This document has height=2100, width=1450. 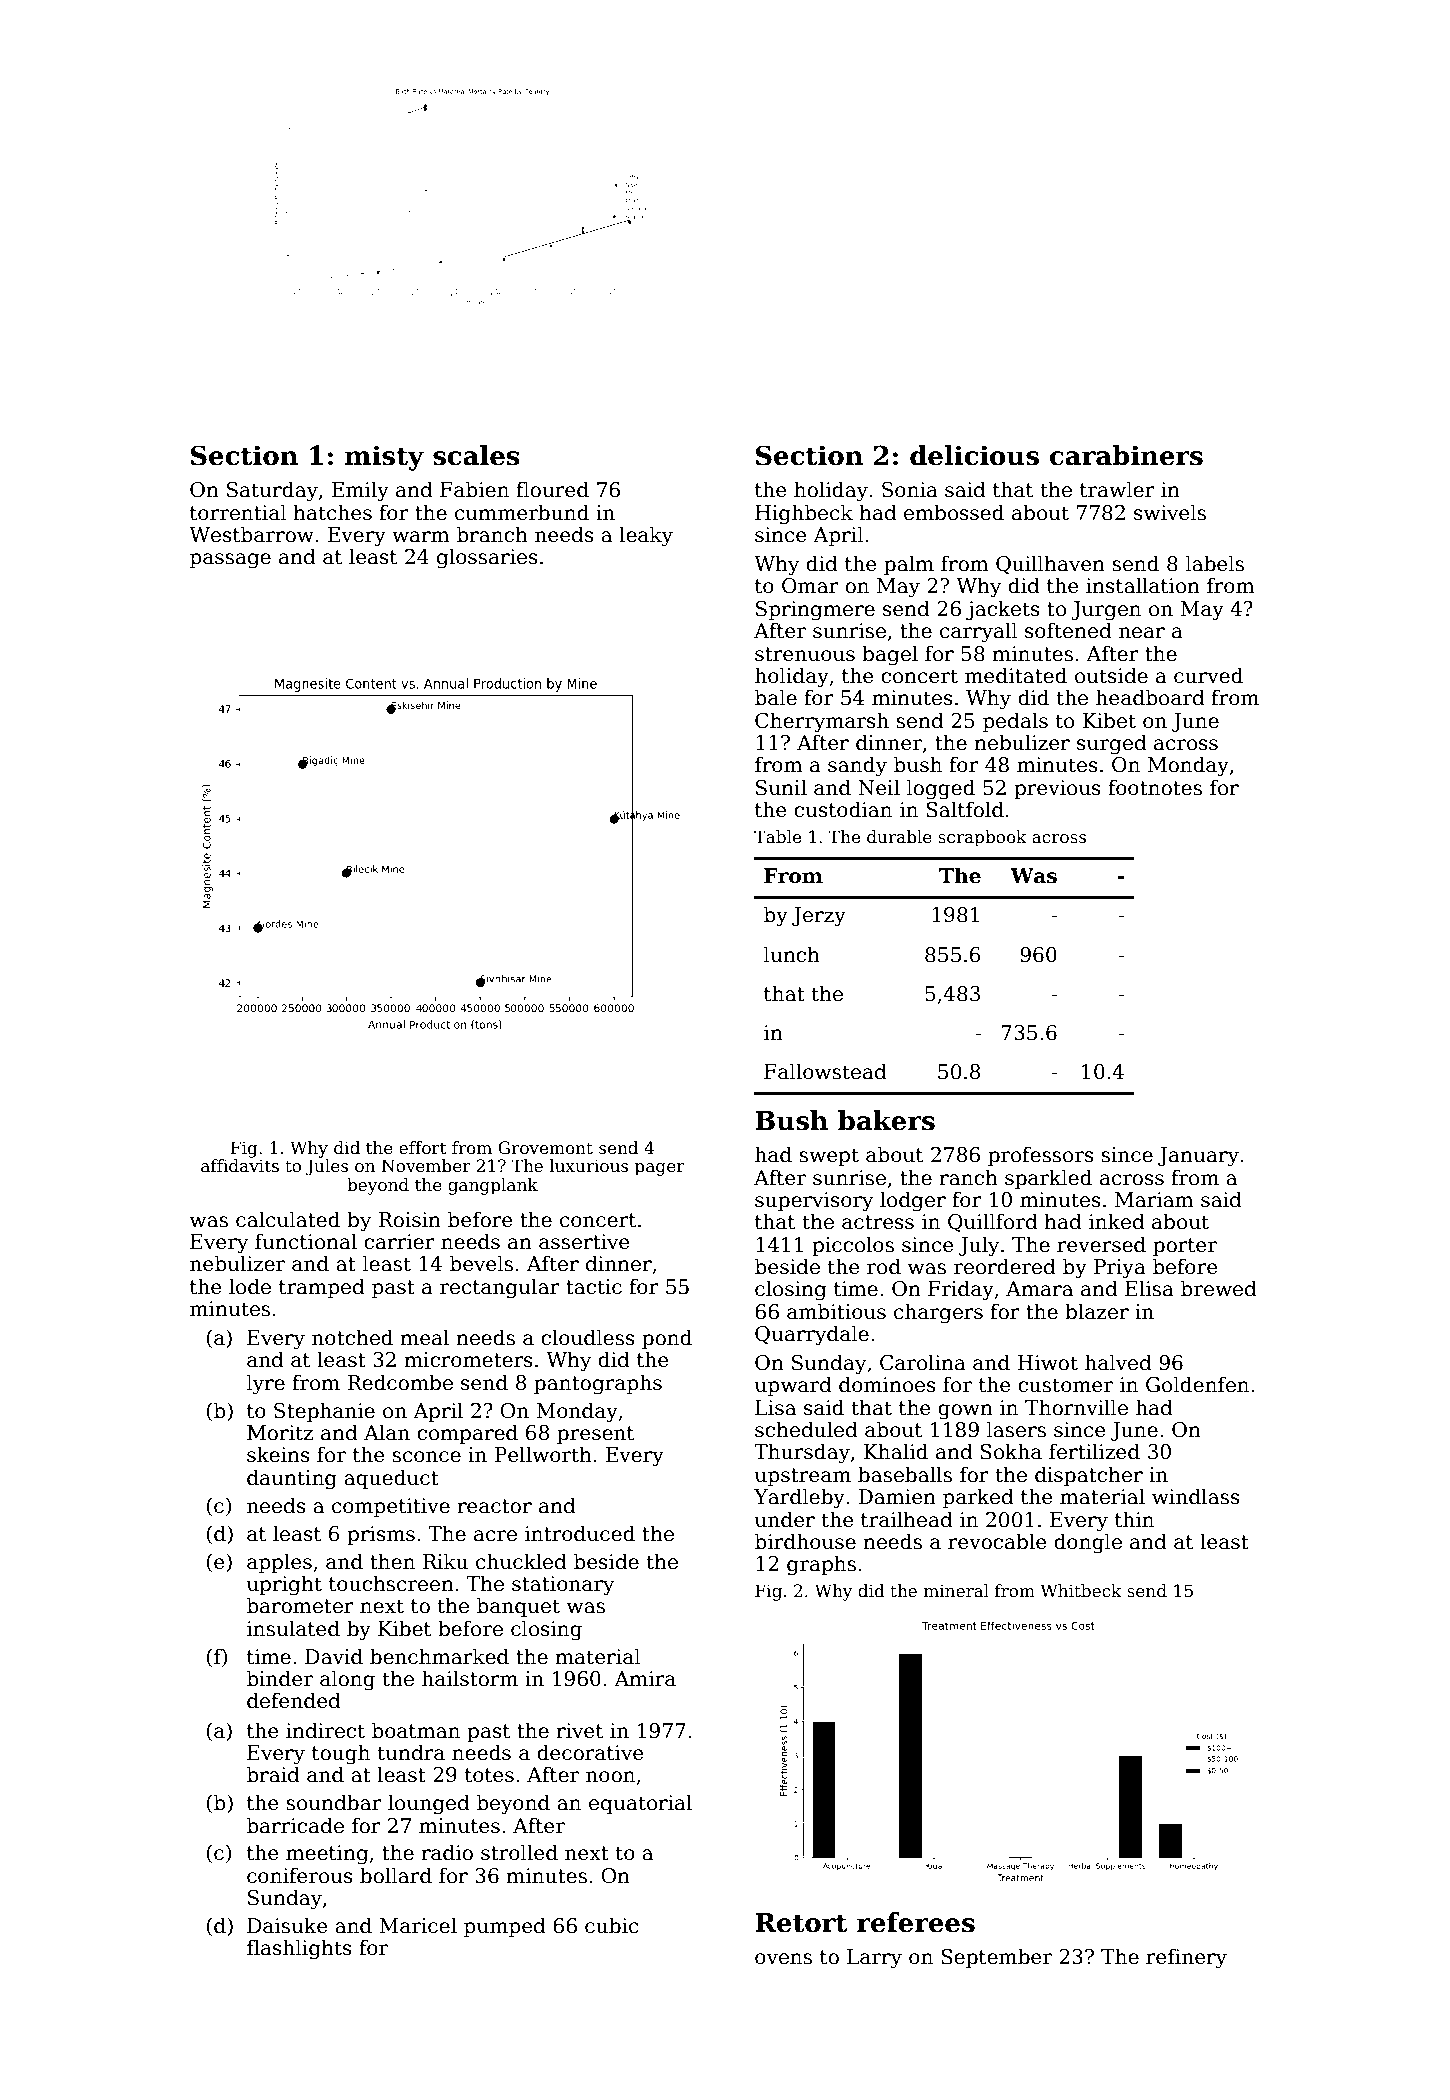 What do you see at coordinates (1126, 455) in the document?
I see `carabiners` at bounding box center [1126, 455].
